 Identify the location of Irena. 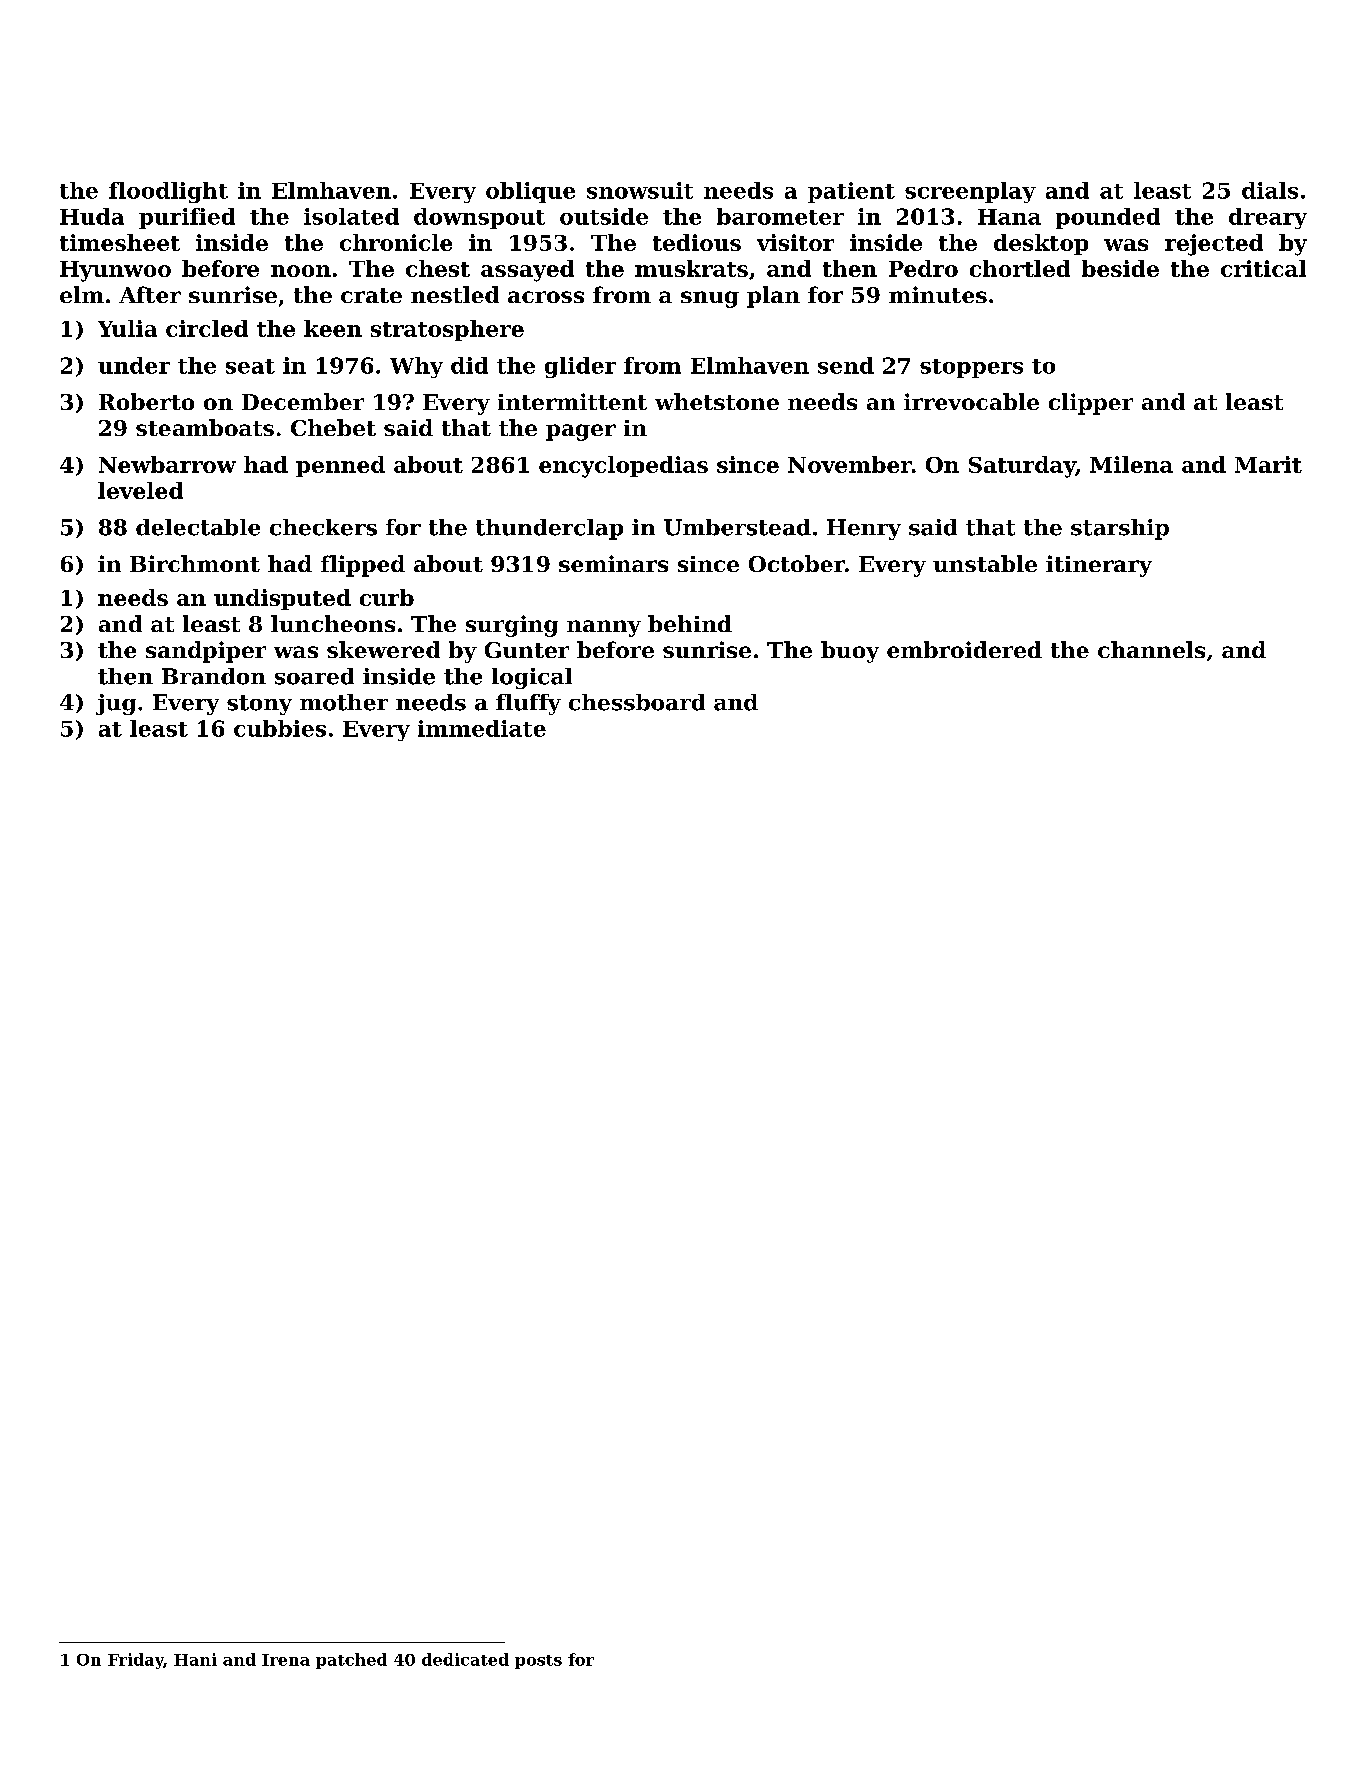
(286, 1660).
